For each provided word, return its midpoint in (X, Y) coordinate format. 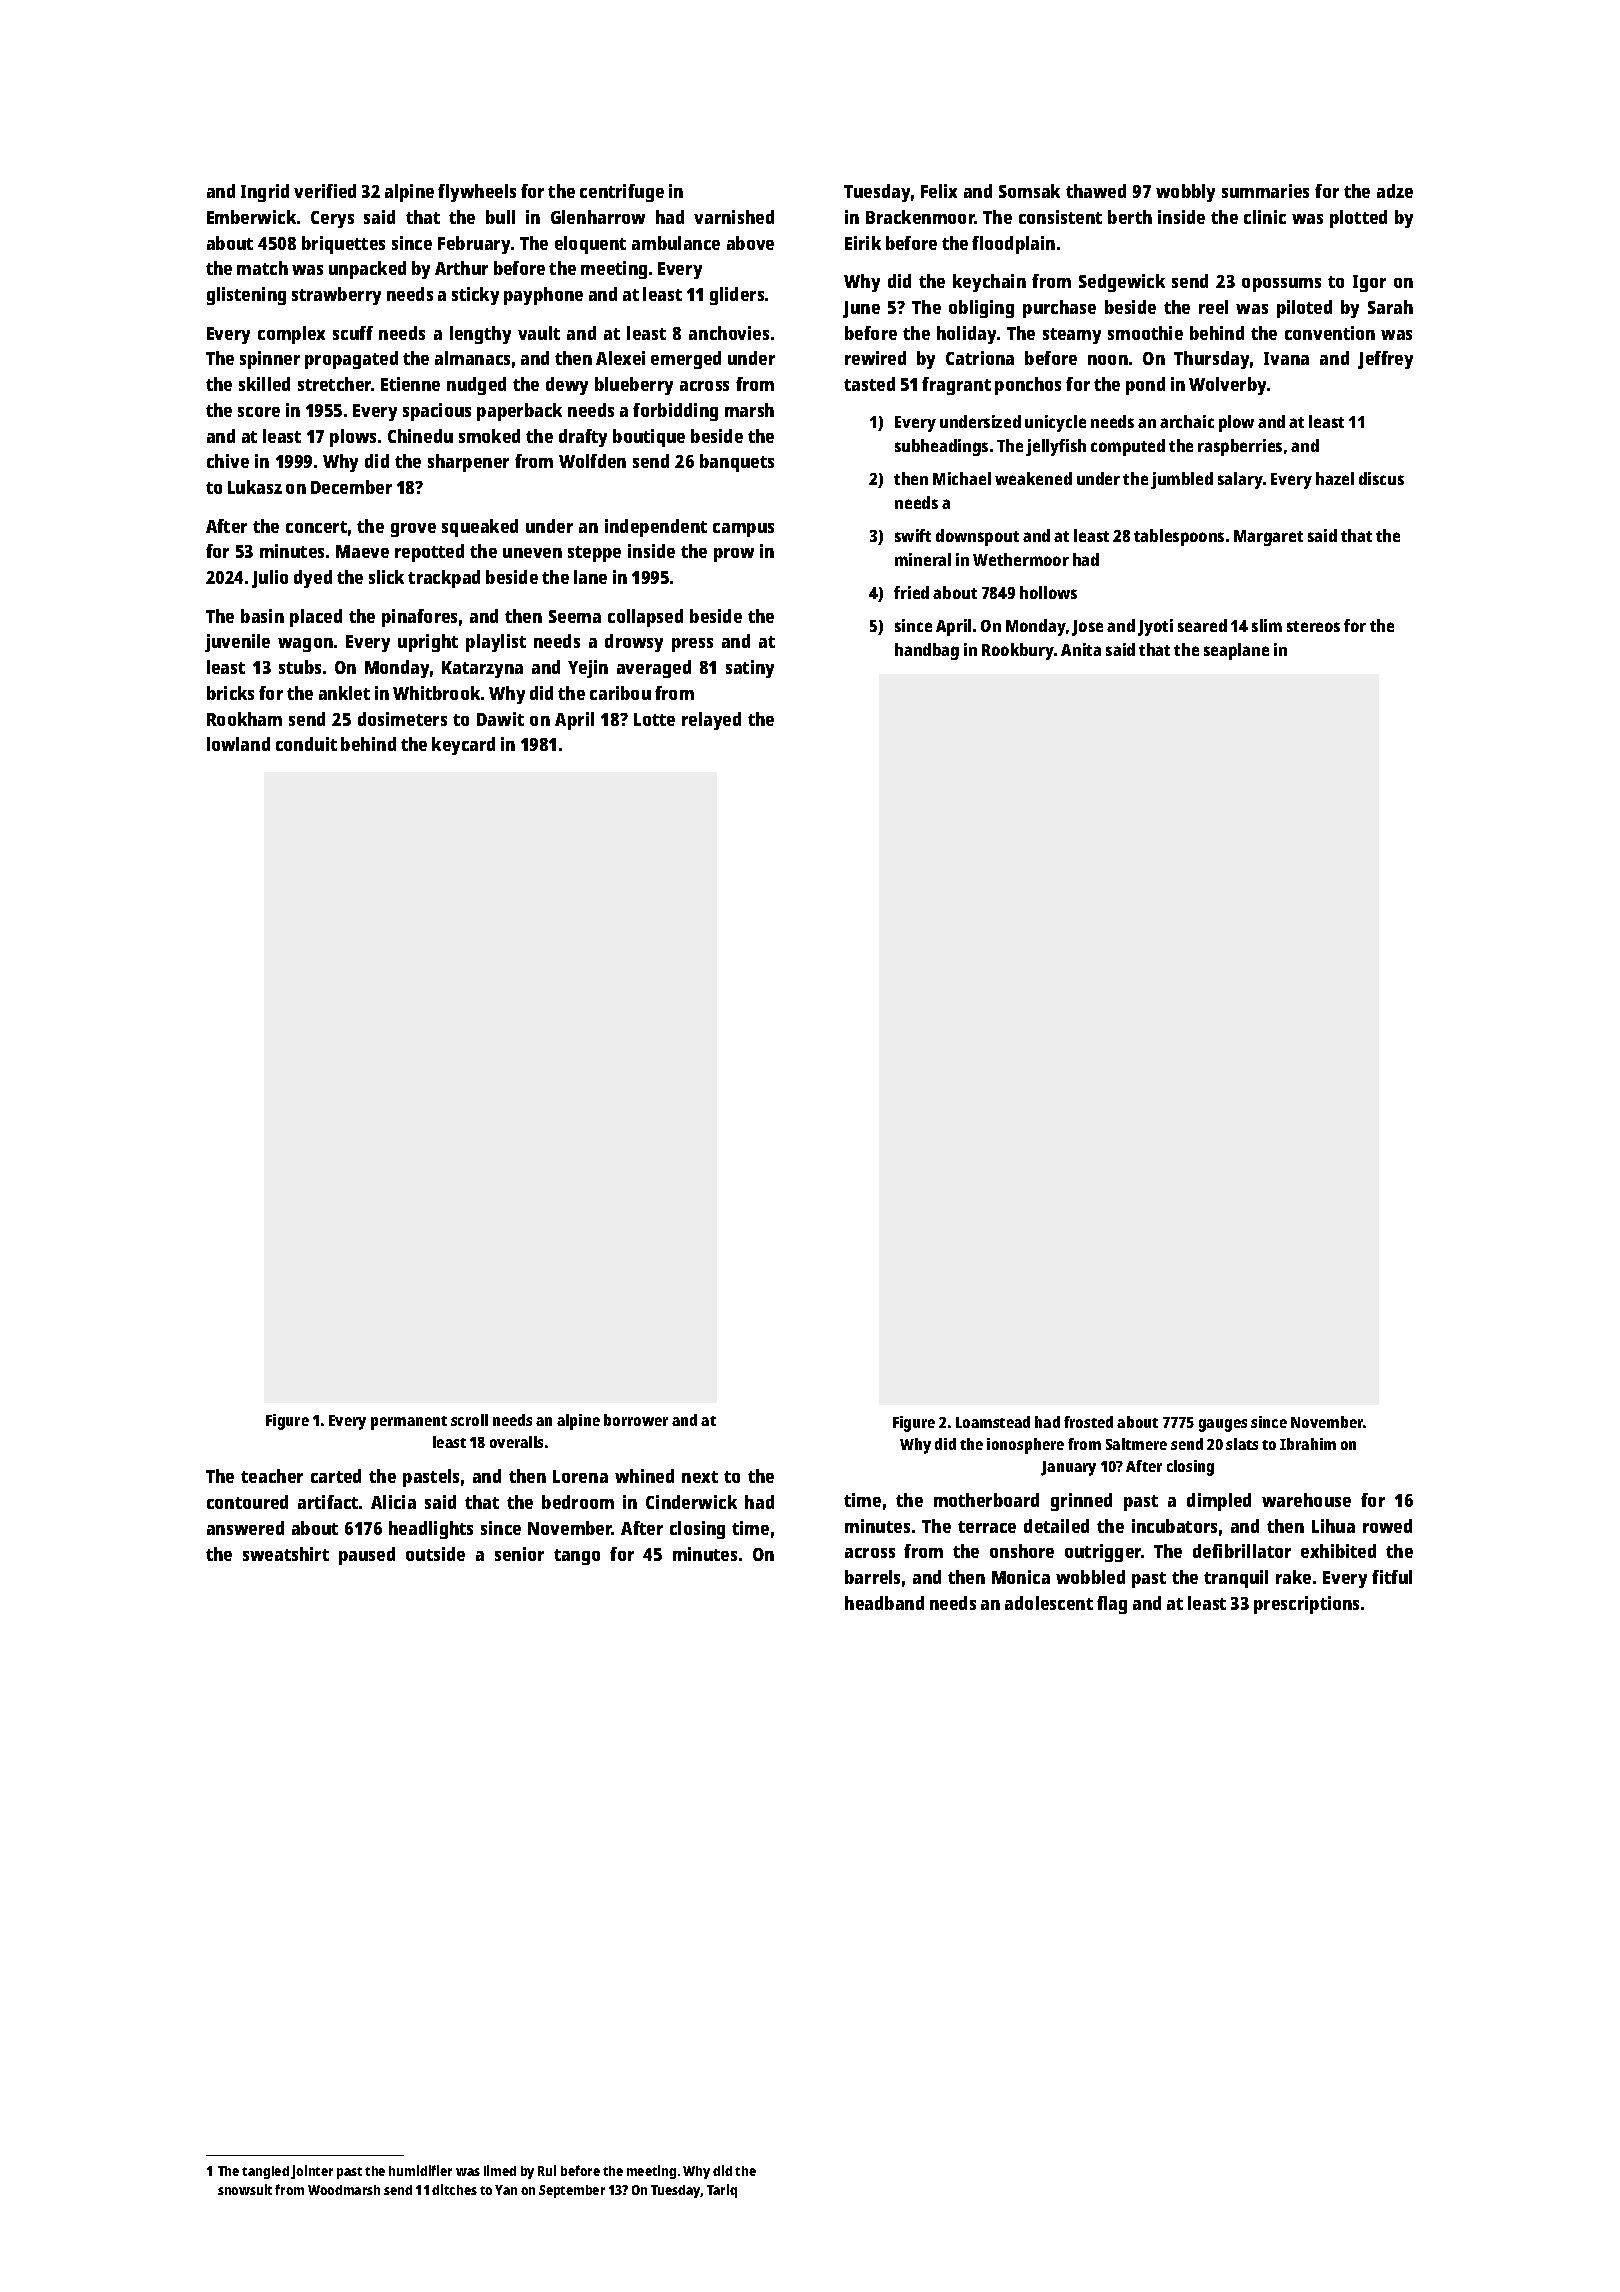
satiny (750, 669)
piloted (1304, 309)
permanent (409, 1423)
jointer (312, 2172)
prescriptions (1306, 1605)
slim (1267, 625)
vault (539, 333)
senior (519, 1554)
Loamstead (993, 1422)
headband (884, 1603)
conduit (306, 744)
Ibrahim (1308, 1444)
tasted (869, 384)
